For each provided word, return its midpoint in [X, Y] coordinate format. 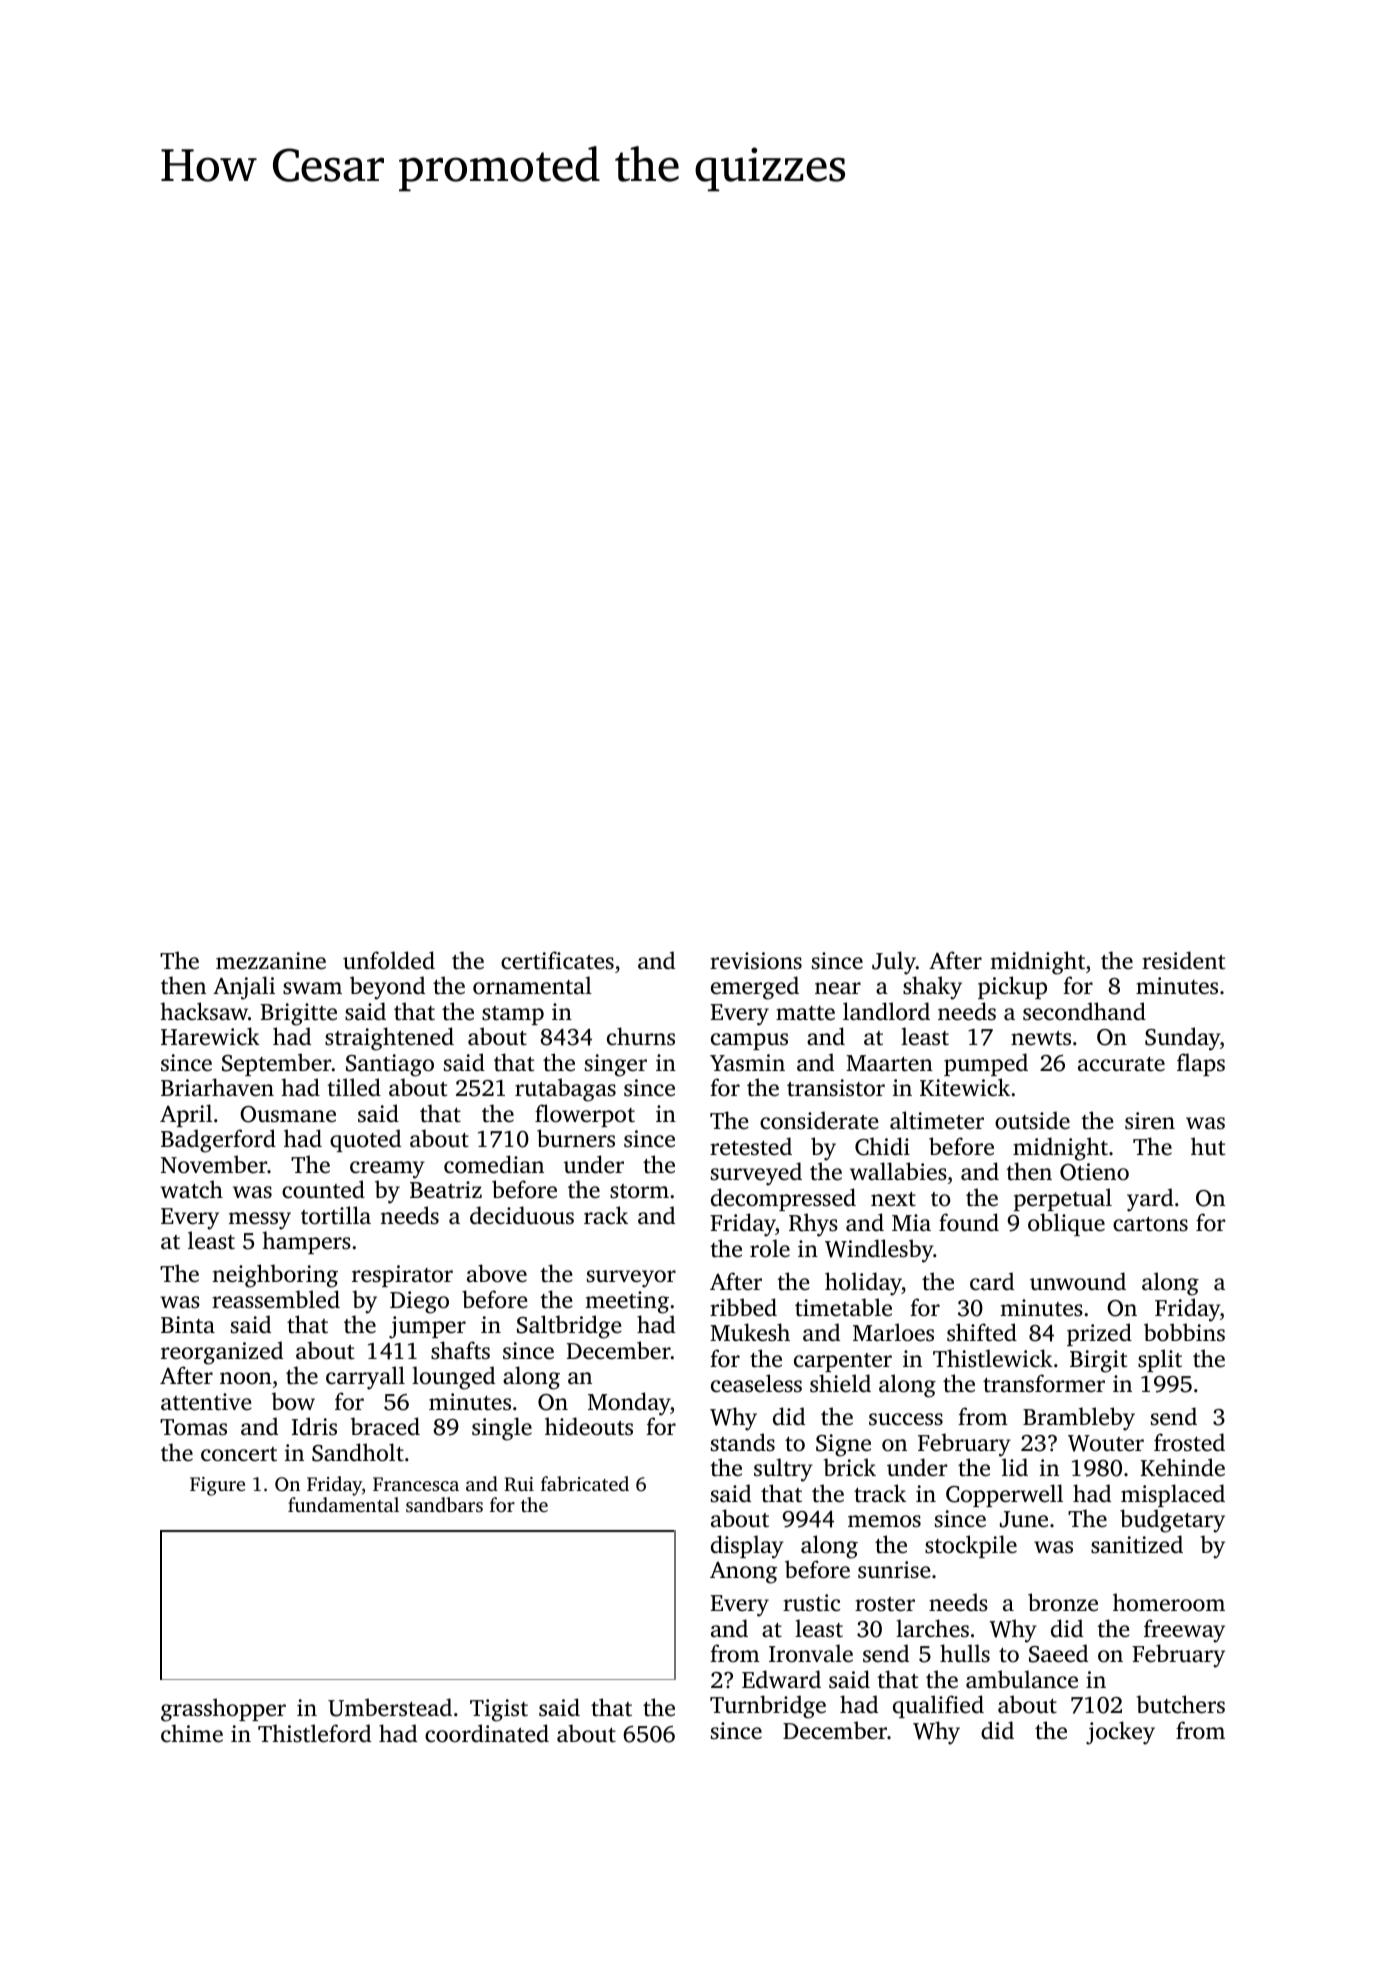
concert [239, 1454]
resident [1183, 960]
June [1024, 1519]
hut [1208, 1146]
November [214, 1164]
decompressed [783, 1199]
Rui [519, 1484]
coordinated [487, 1733]
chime [192, 1733]
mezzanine [271, 961]
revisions [756, 961]
